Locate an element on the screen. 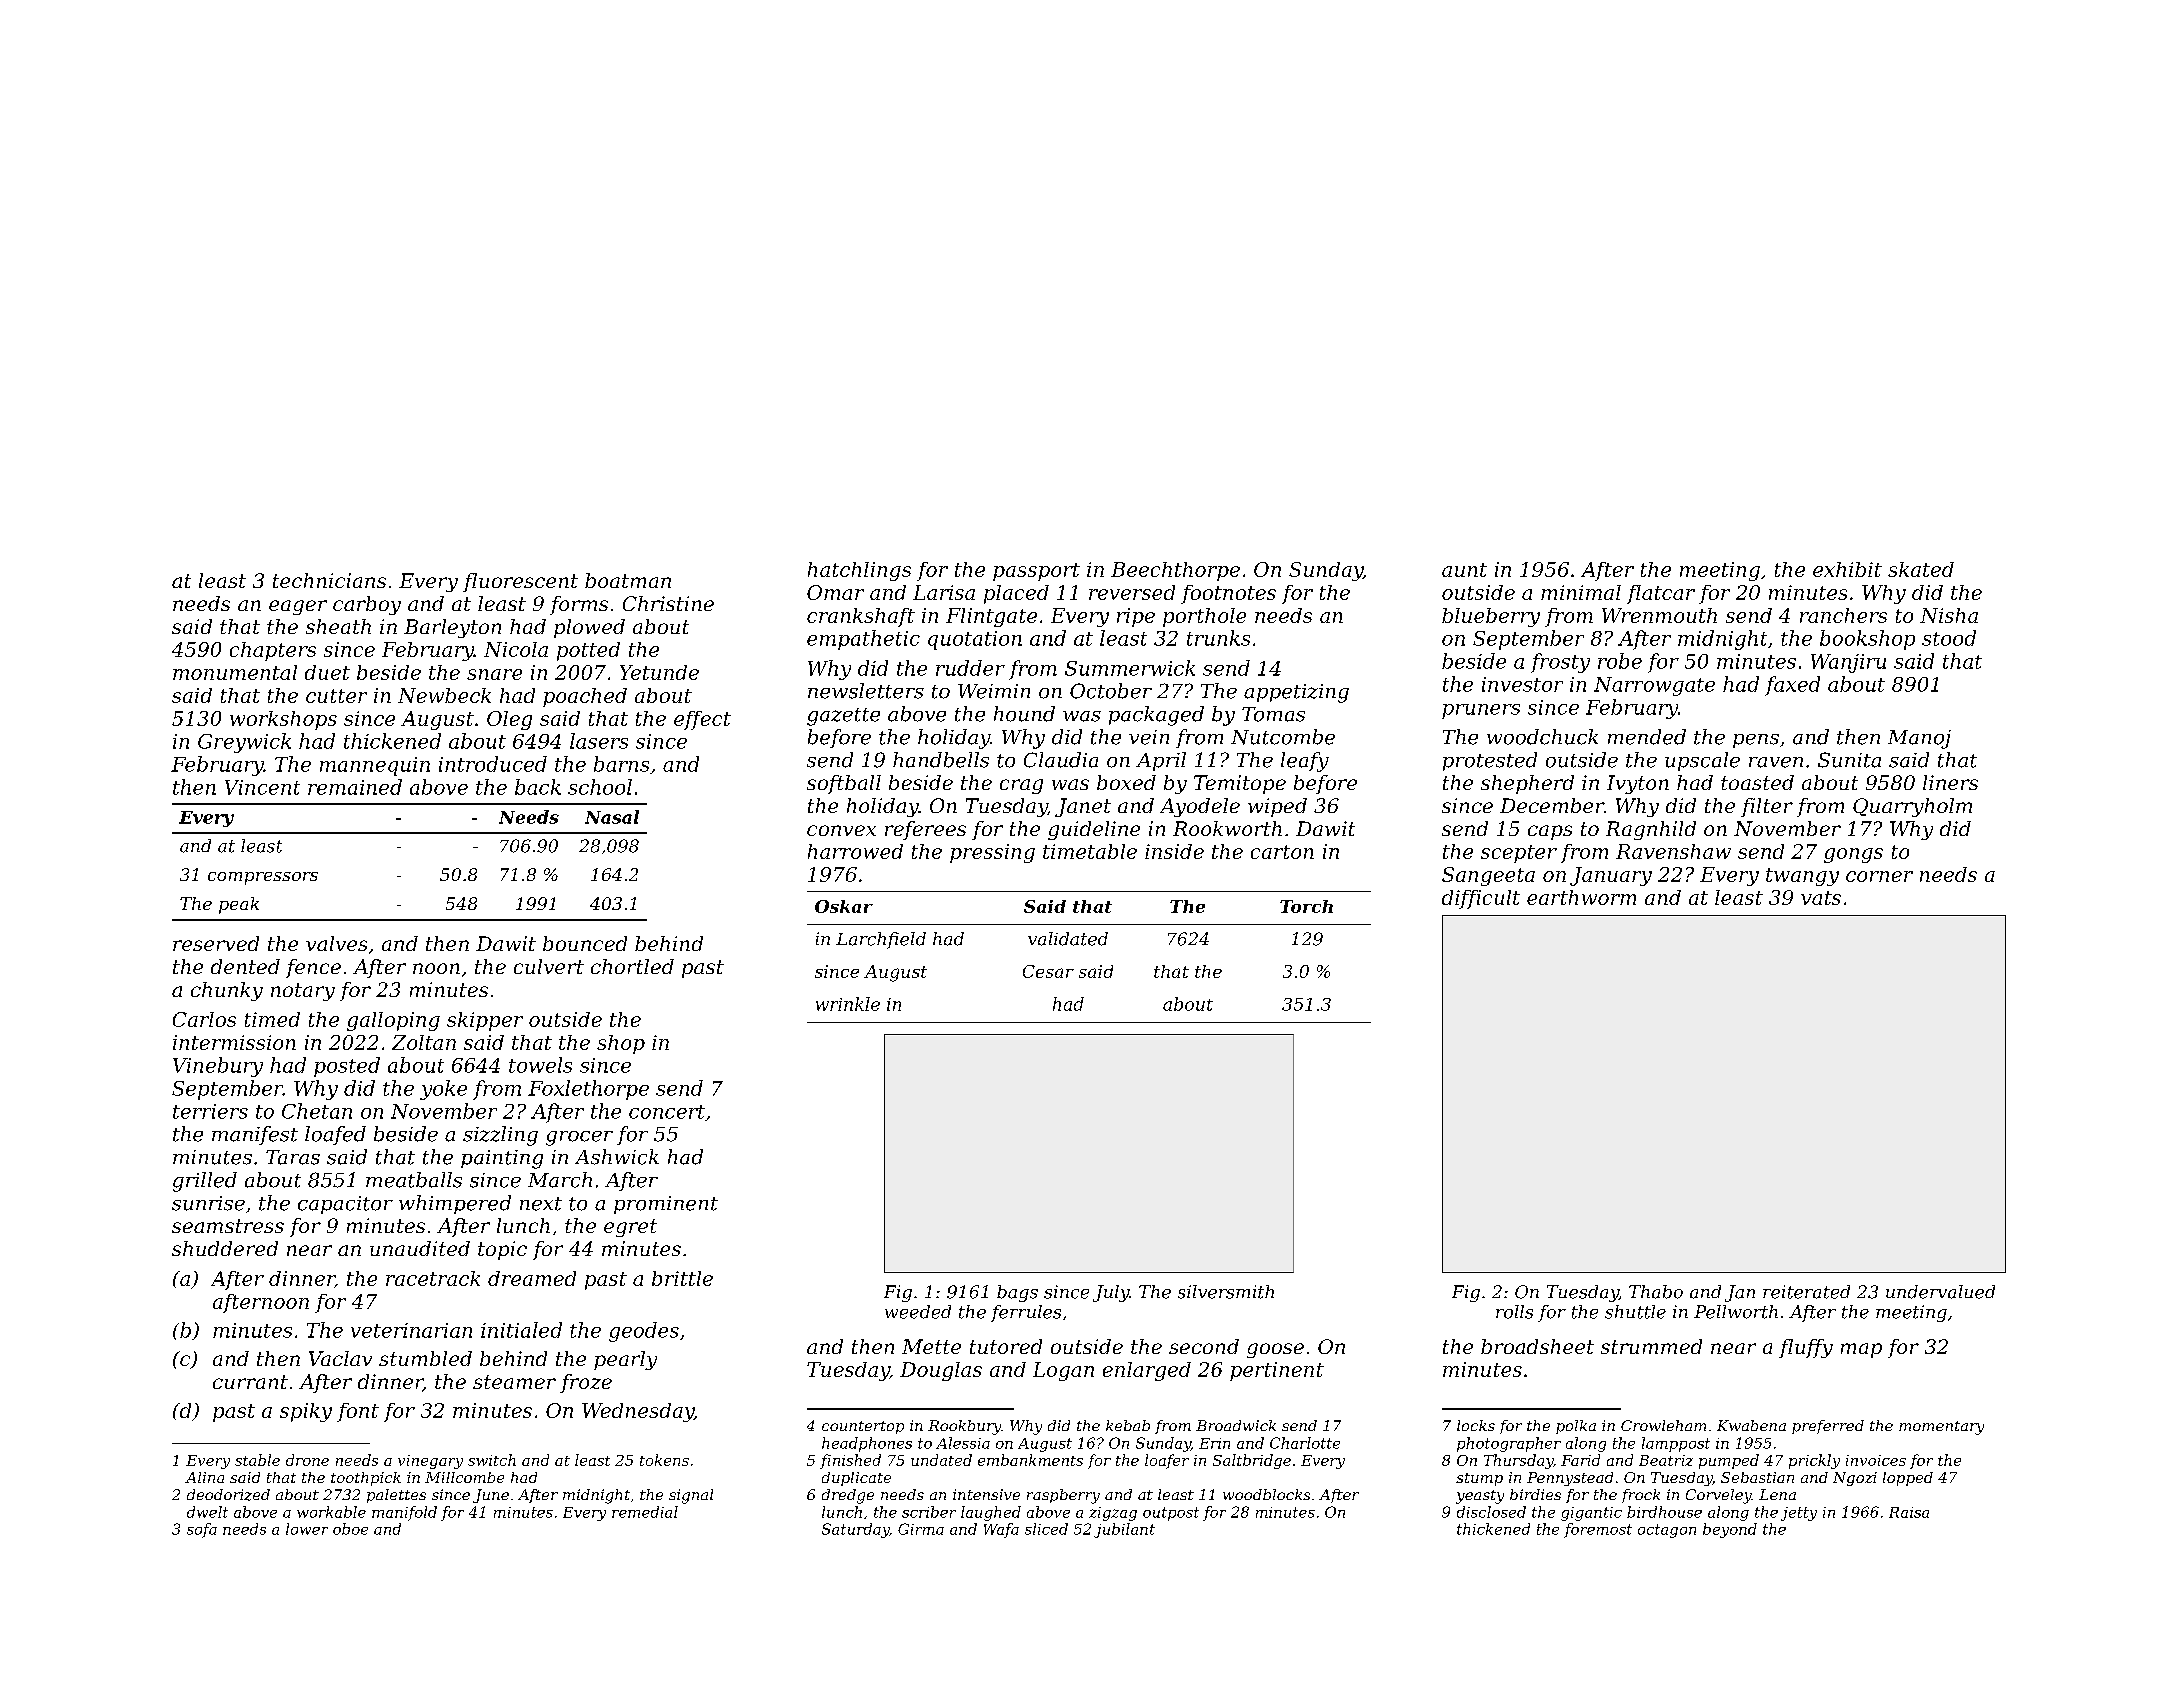 This screenshot has height=1683, width=2178. beyond is located at coordinates (1730, 1530).
